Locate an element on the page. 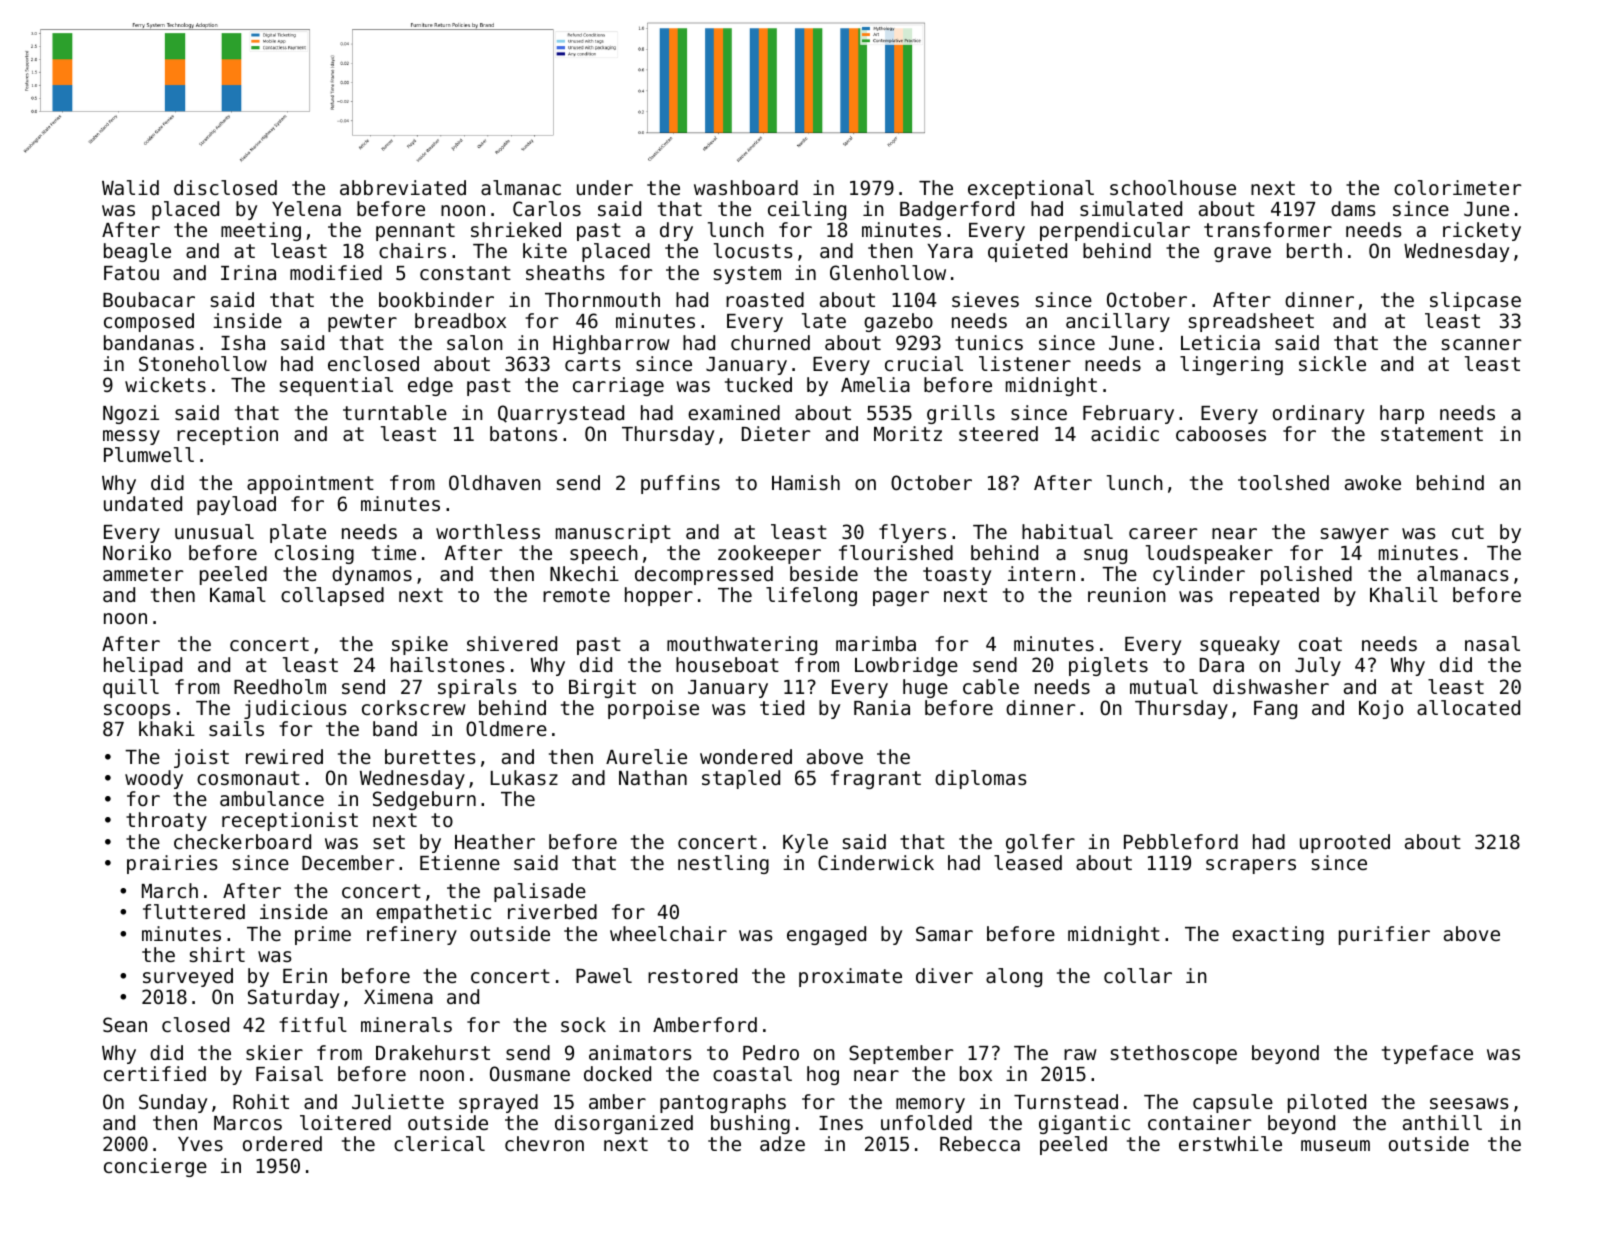  proximate is located at coordinates (850, 977).
